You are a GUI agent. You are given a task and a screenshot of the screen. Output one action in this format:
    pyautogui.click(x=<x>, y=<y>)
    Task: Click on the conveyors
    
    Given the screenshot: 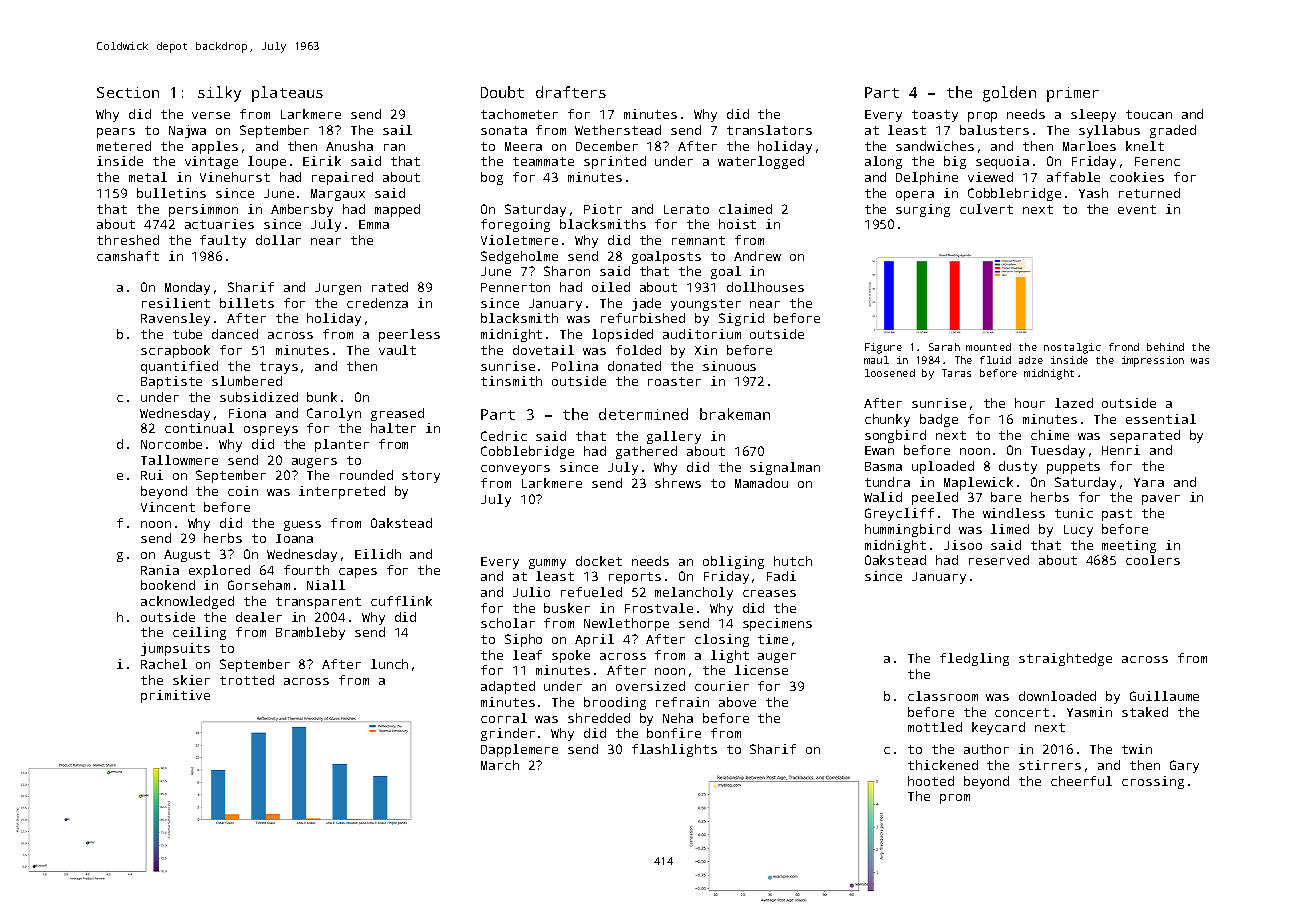 What is the action you would take?
    pyautogui.click(x=515, y=470)
